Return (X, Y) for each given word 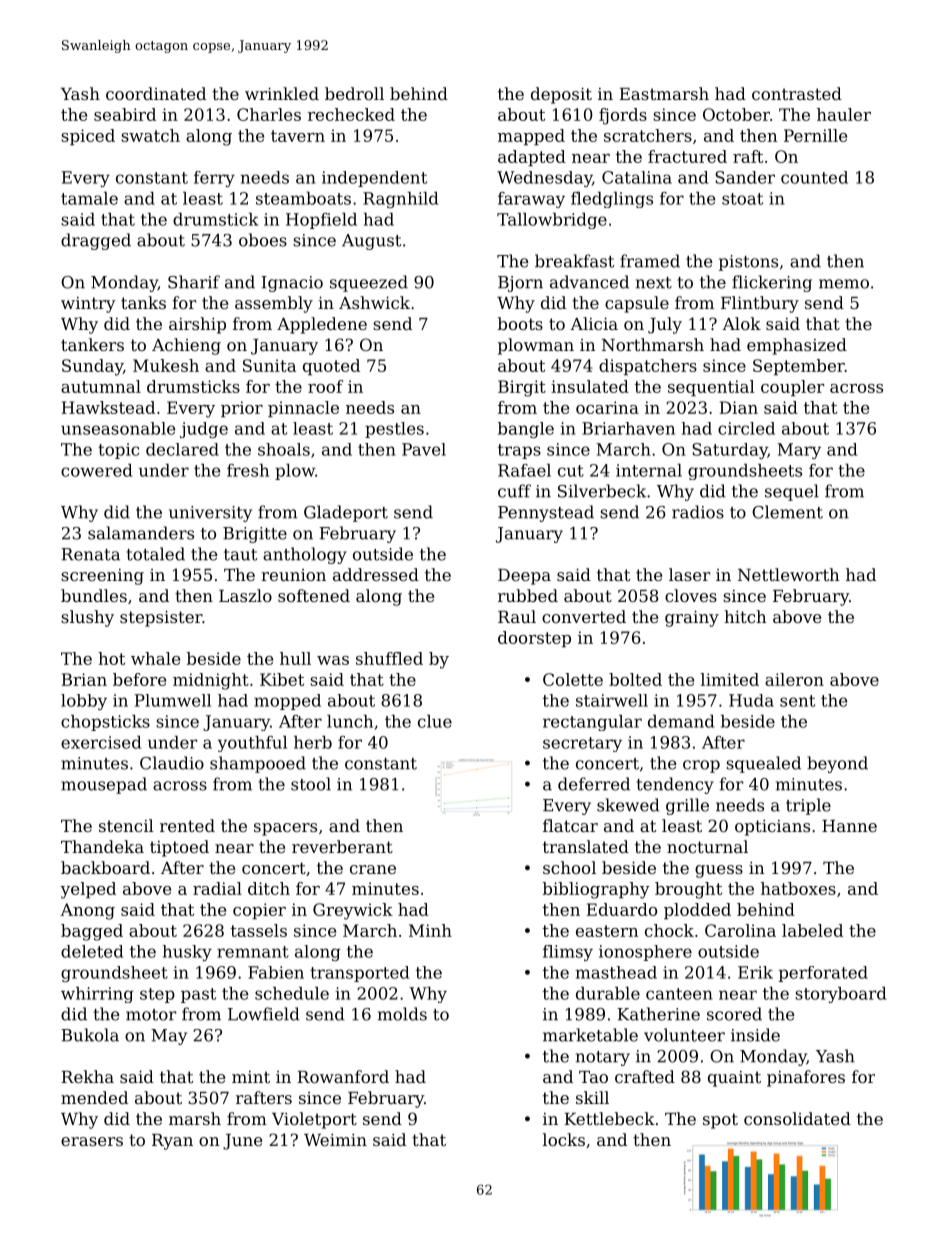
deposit (561, 95)
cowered (96, 470)
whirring (97, 995)
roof (325, 386)
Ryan (172, 1142)
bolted (635, 679)
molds (402, 1014)
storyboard (840, 995)
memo (844, 284)
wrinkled (282, 93)
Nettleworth (789, 574)
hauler (844, 114)
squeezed (369, 283)
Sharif (194, 282)
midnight (211, 681)
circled (746, 428)
